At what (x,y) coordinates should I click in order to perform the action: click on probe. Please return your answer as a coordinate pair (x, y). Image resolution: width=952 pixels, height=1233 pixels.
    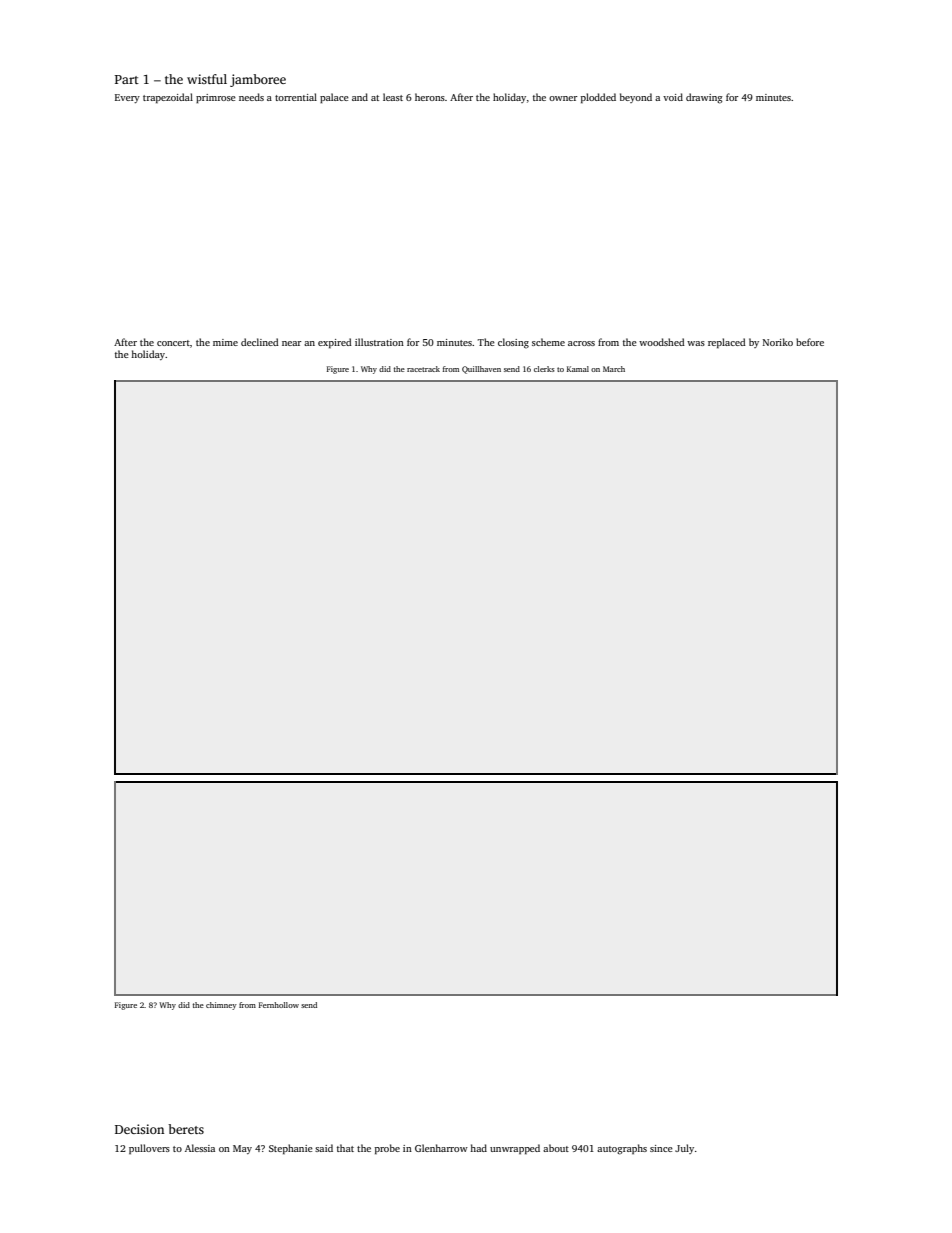
    Looking at the image, I should click on (387, 1149).
